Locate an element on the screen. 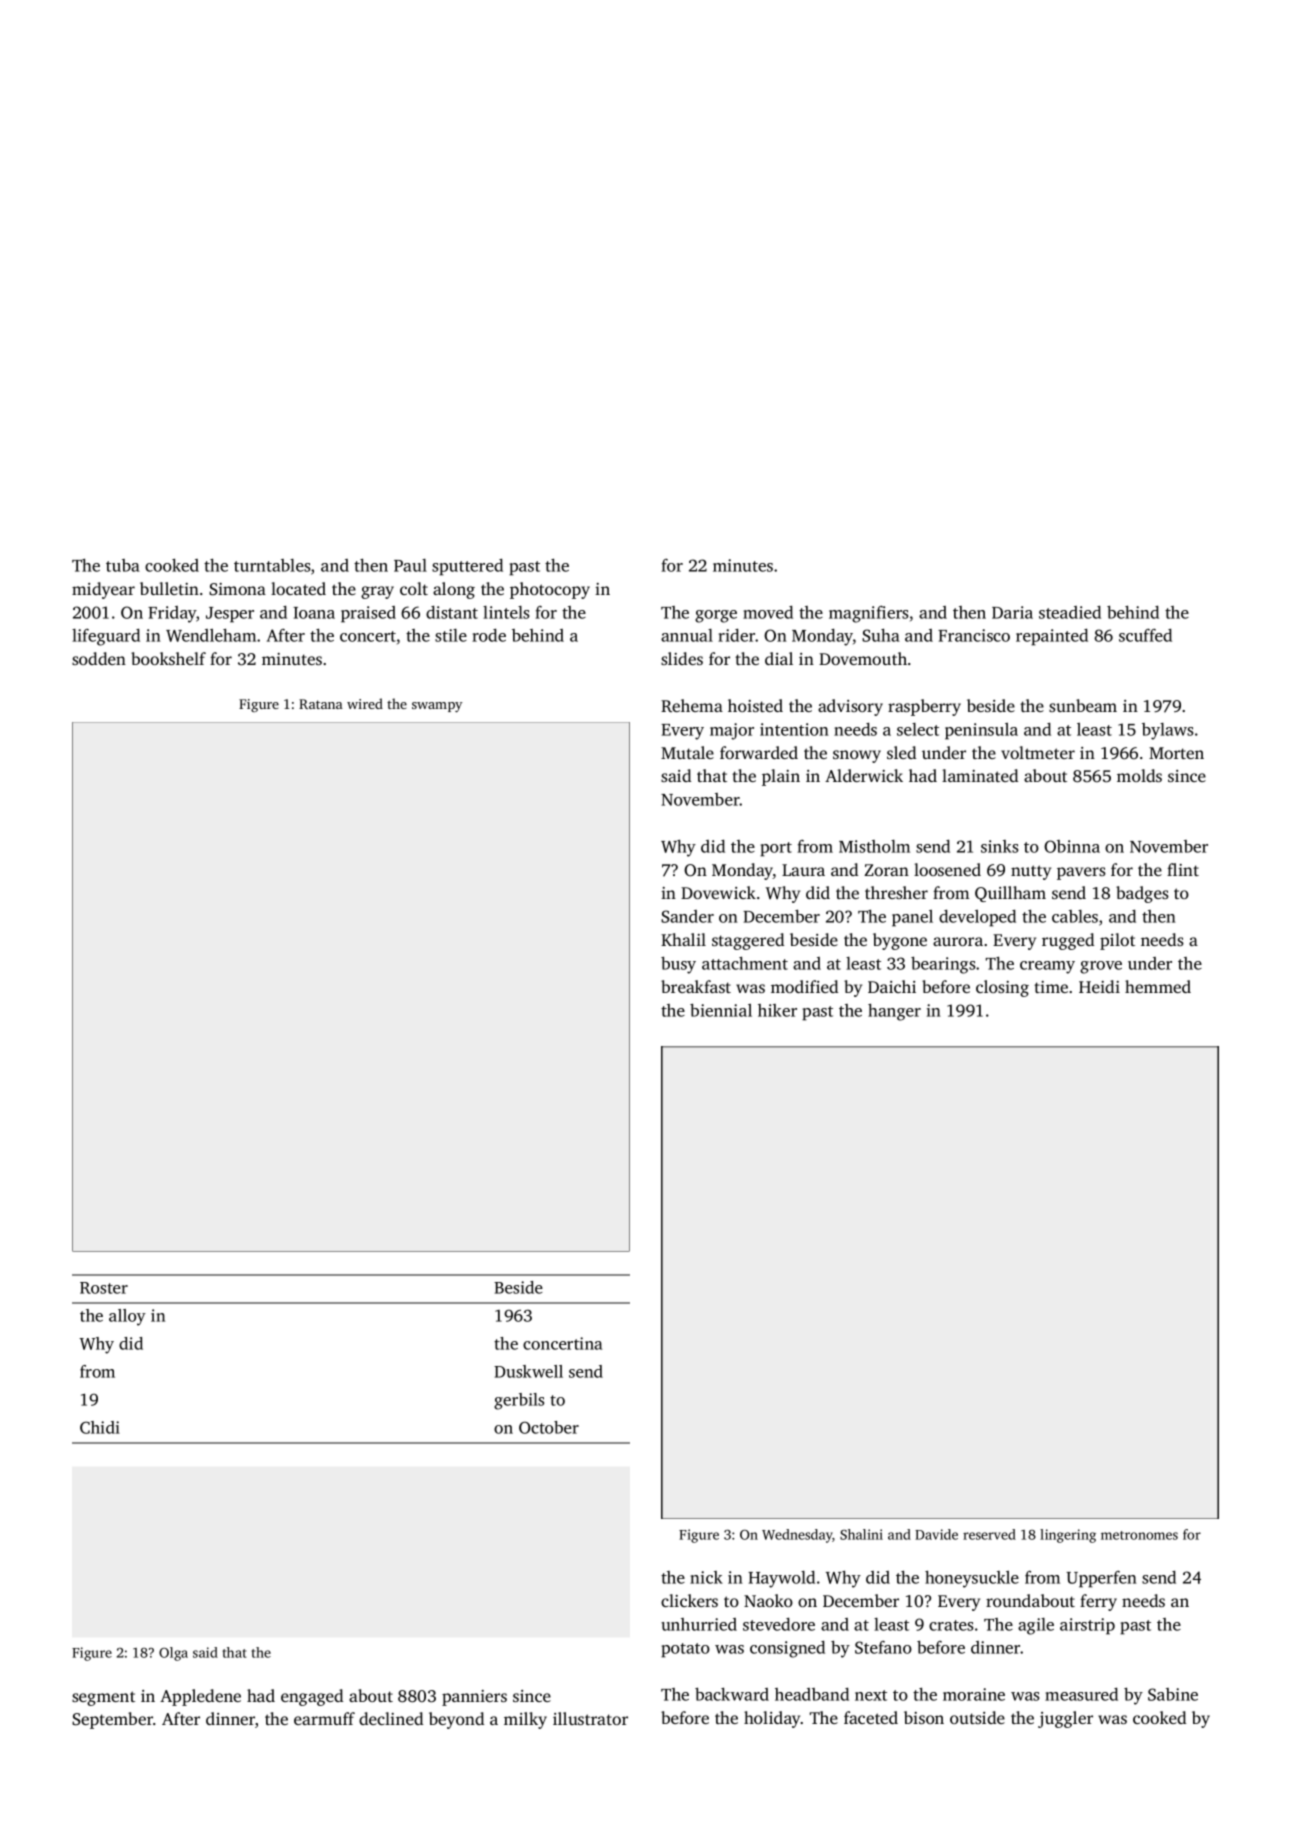 The image size is (1291, 1825). lingering is located at coordinates (1068, 1536).
